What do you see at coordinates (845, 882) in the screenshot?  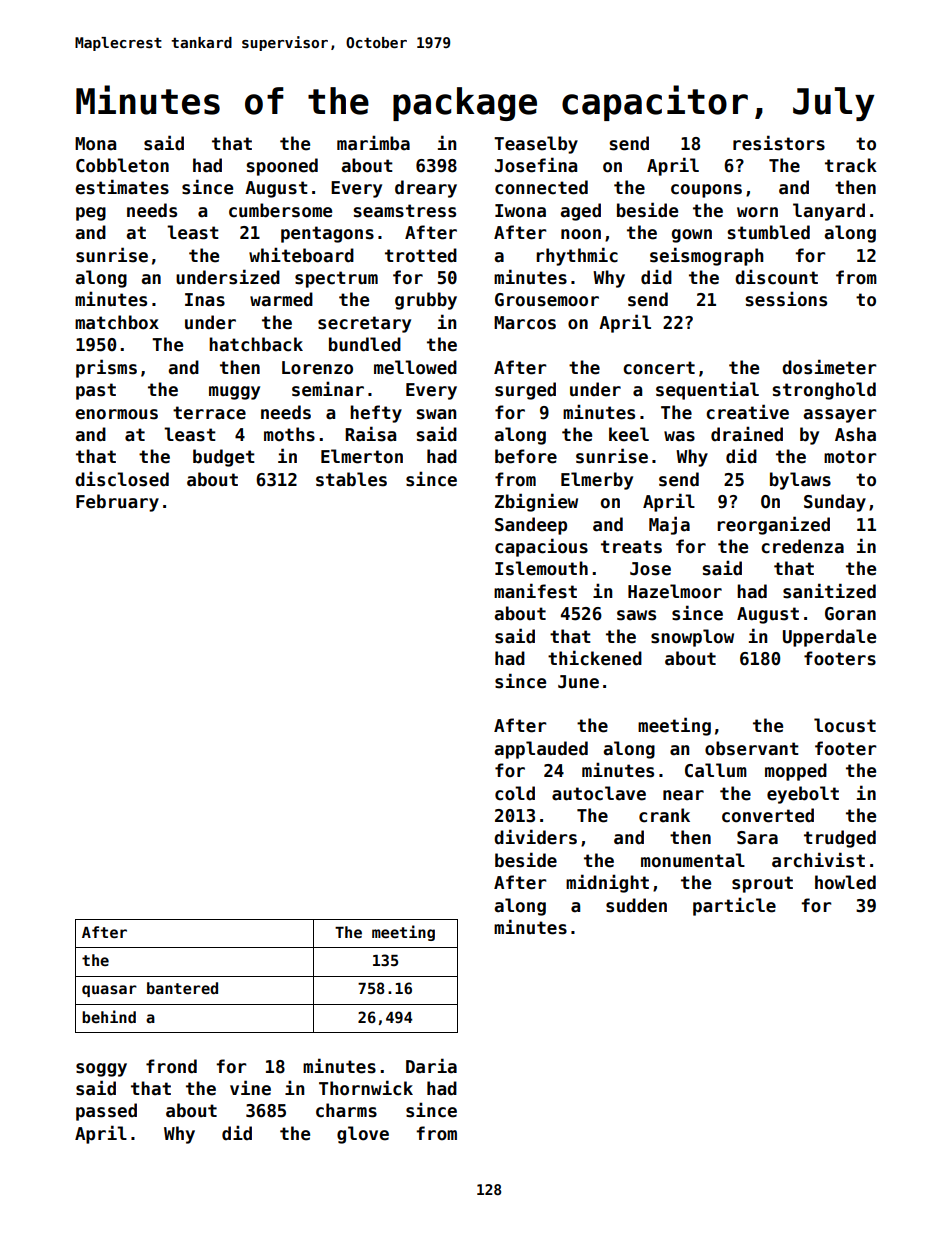 I see `howled` at bounding box center [845, 882].
